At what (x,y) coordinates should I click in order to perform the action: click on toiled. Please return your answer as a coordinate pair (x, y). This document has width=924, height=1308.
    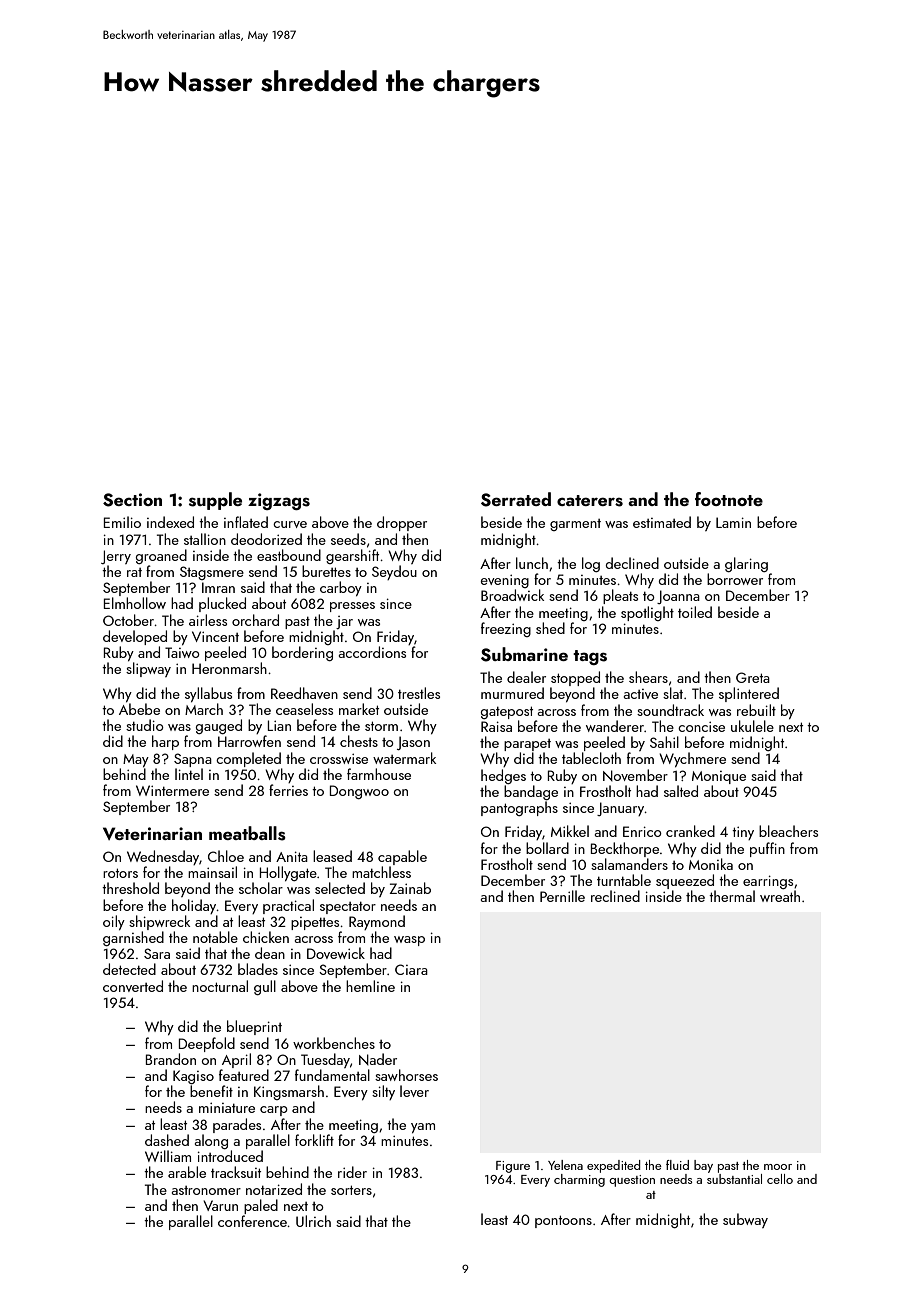
    Looking at the image, I should click on (695, 612).
